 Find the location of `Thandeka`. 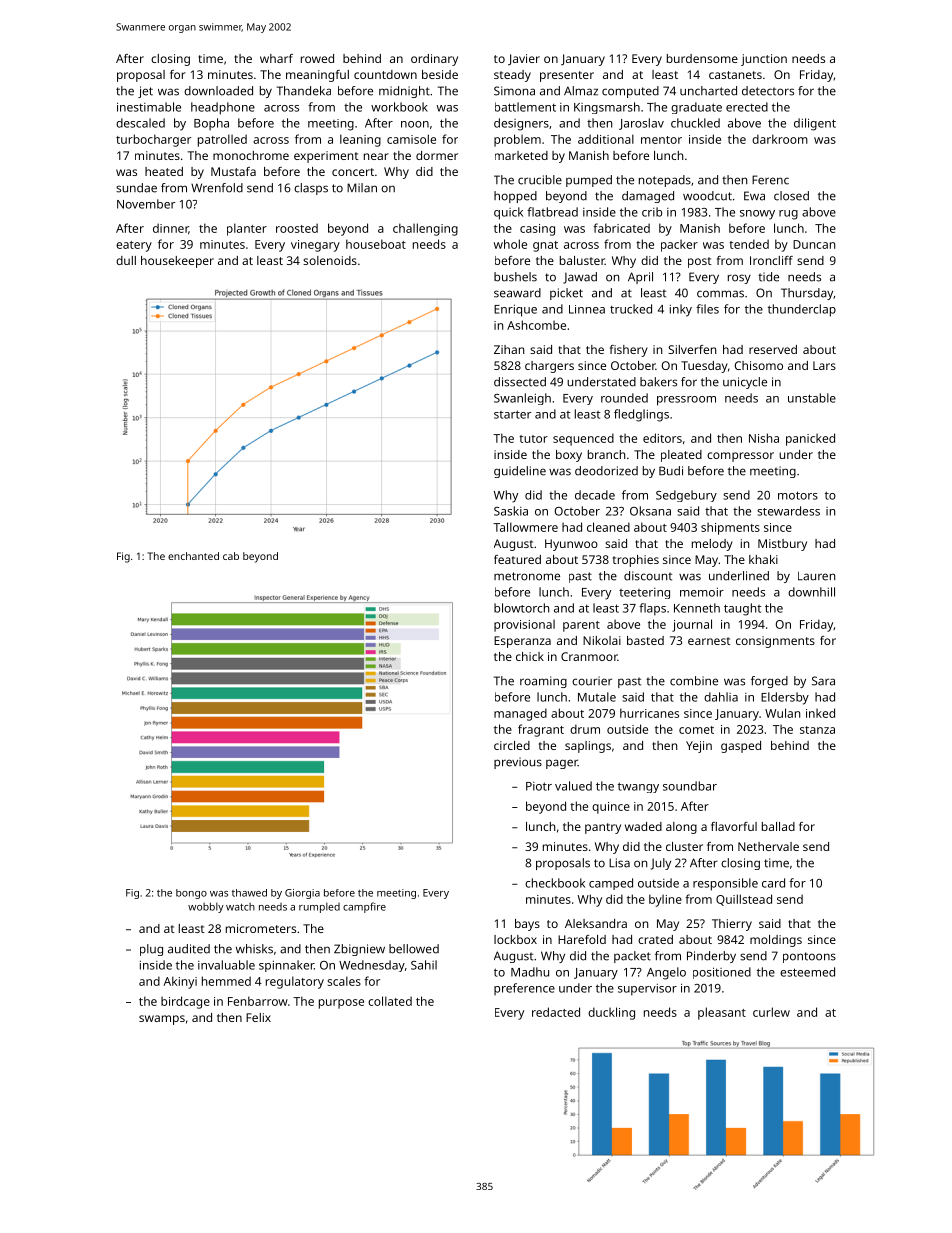

Thandeka is located at coordinates (304, 91).
